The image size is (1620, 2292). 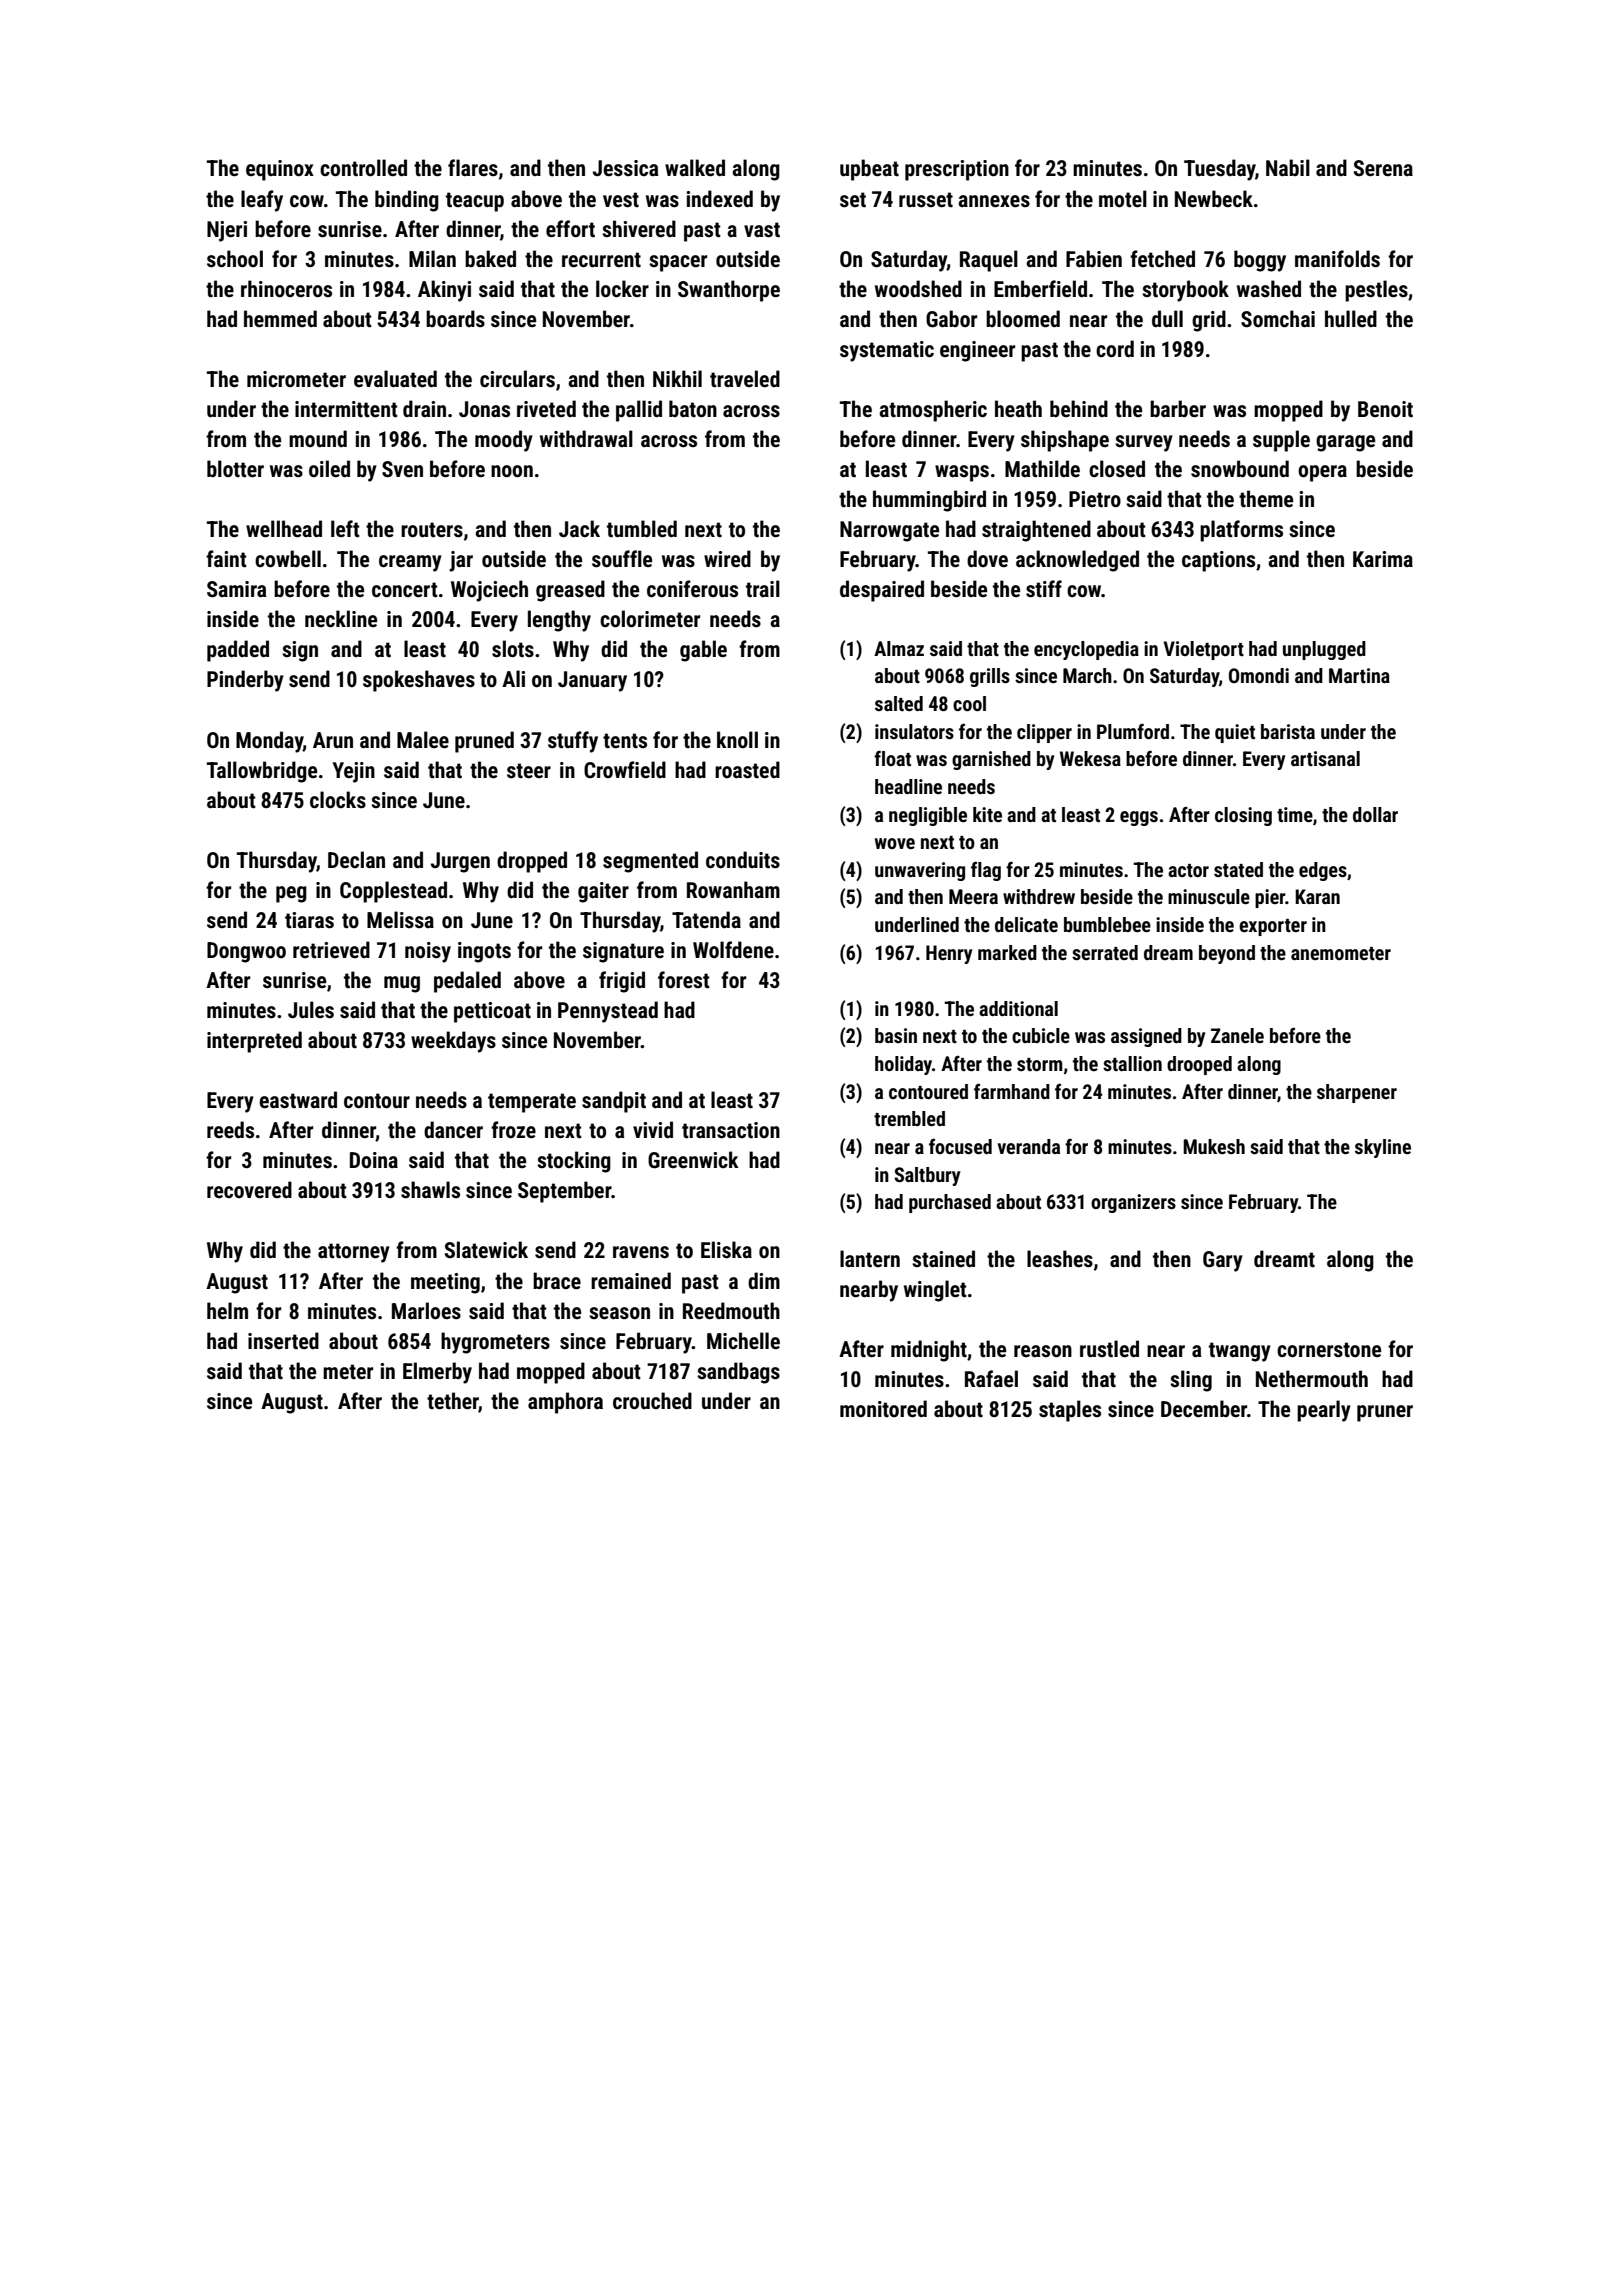 What do you see at coordinates (731, 1130) in the document?
I see `transaction` at bounding box center [731, 1130].
